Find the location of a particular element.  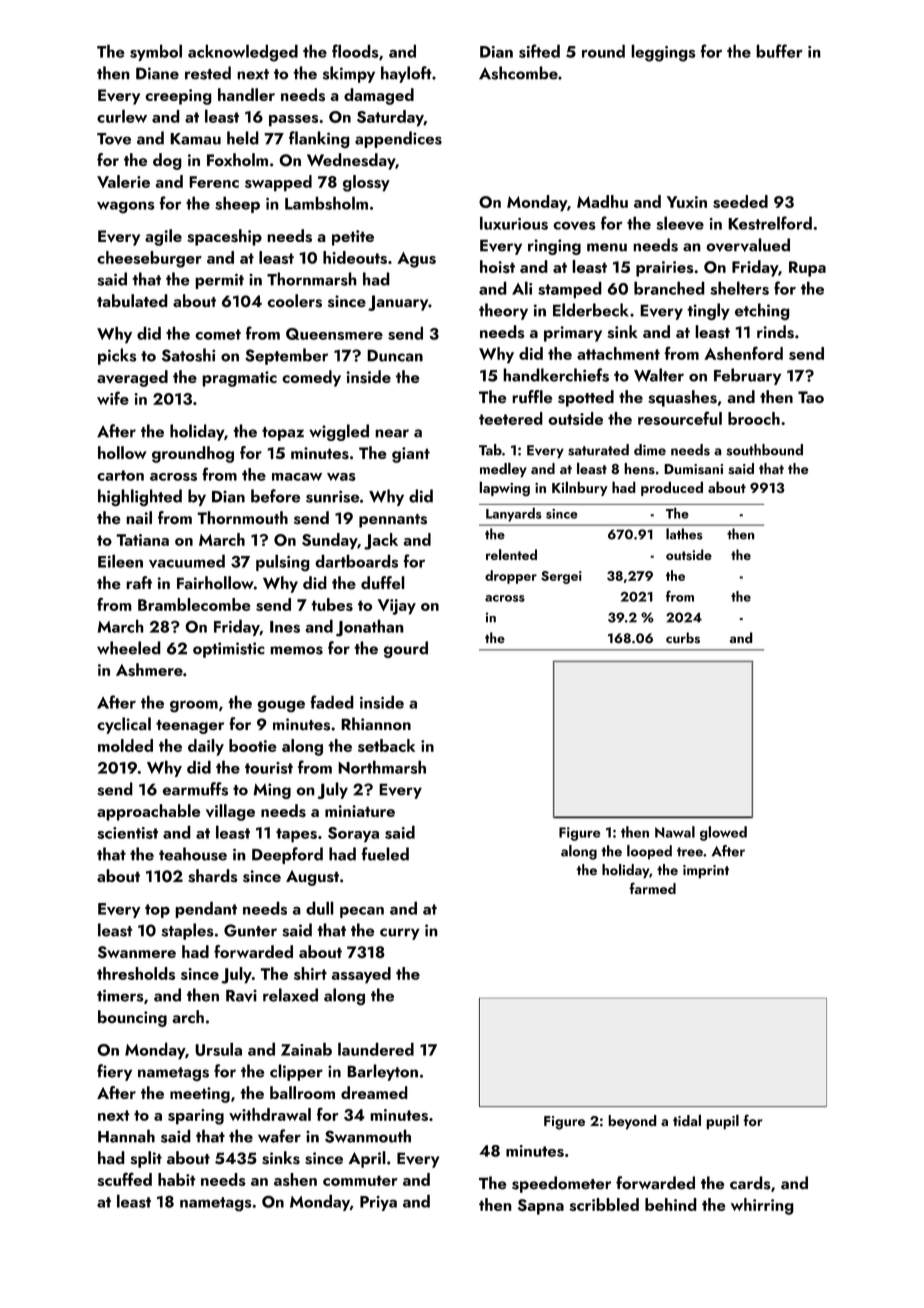

seeded is located at coordinates (740, 201).
